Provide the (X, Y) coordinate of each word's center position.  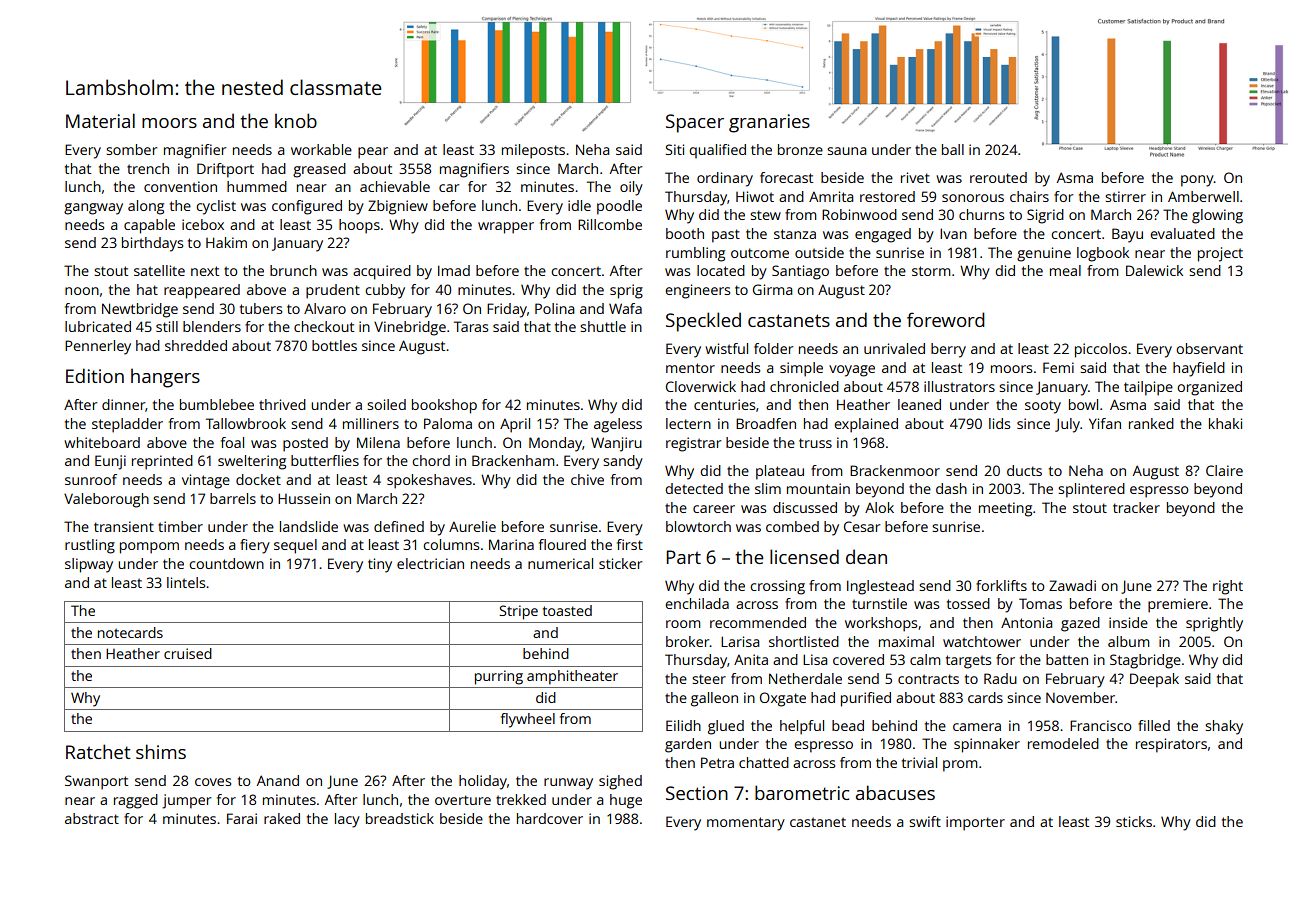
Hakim (226, 242)
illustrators (959, 386)
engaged (883, 235)
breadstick (400, 818)
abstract (92, 818)
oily (631, 188)
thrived (282, 404)
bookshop (444, 406)
